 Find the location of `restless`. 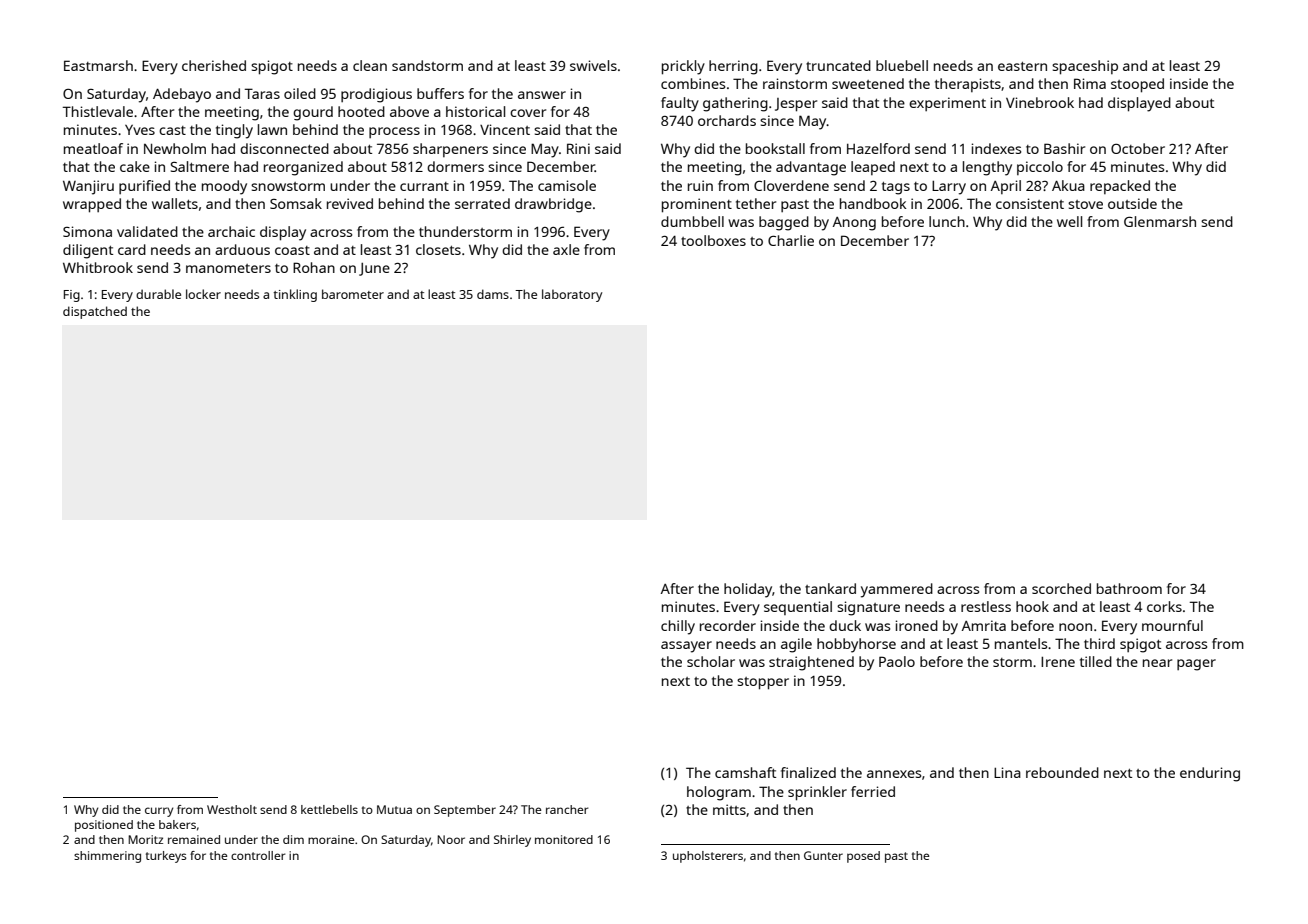

restless is located at coordinates (986, 606).
